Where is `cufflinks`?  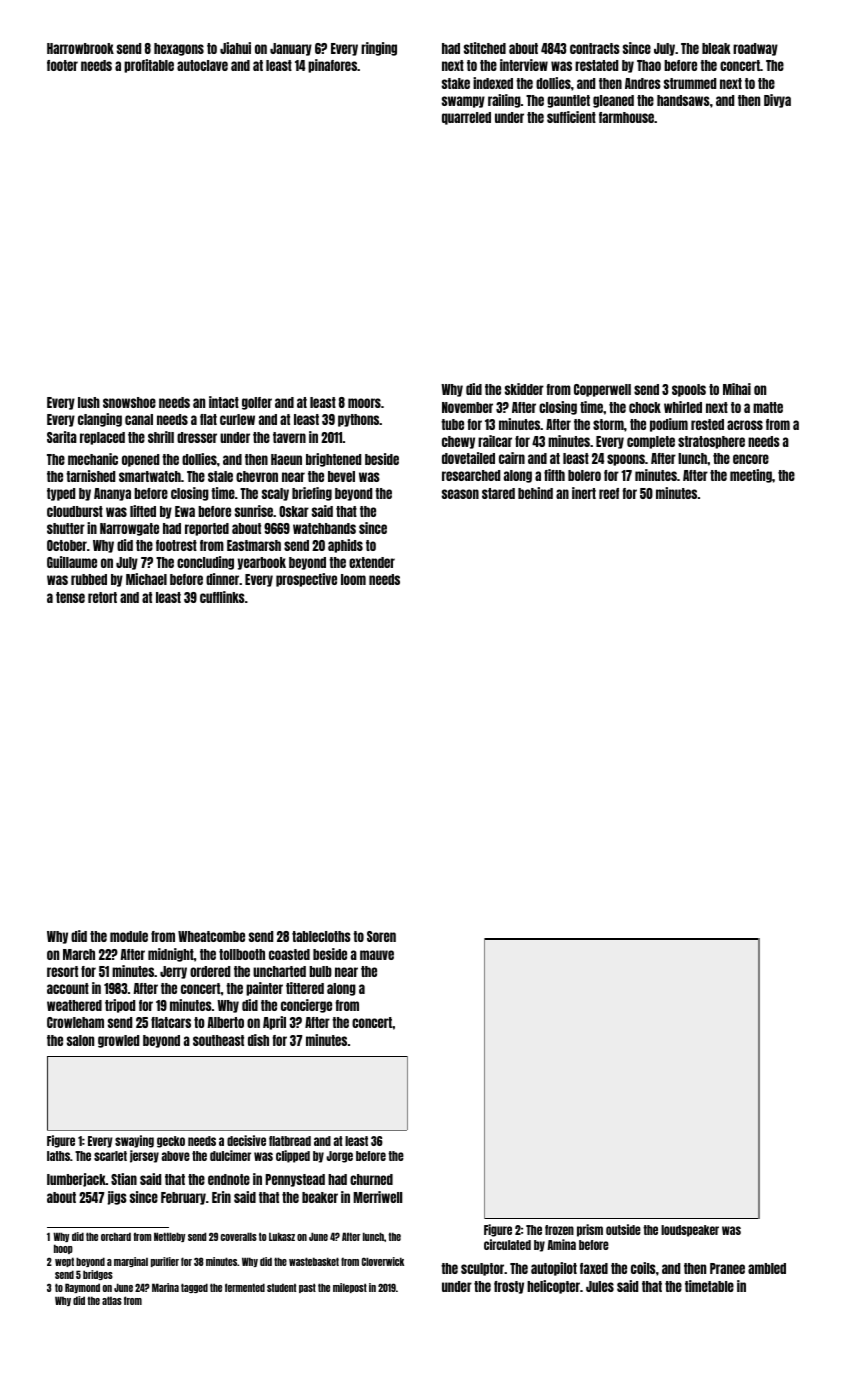 cufflinks is located at coordinates (222, 597).
